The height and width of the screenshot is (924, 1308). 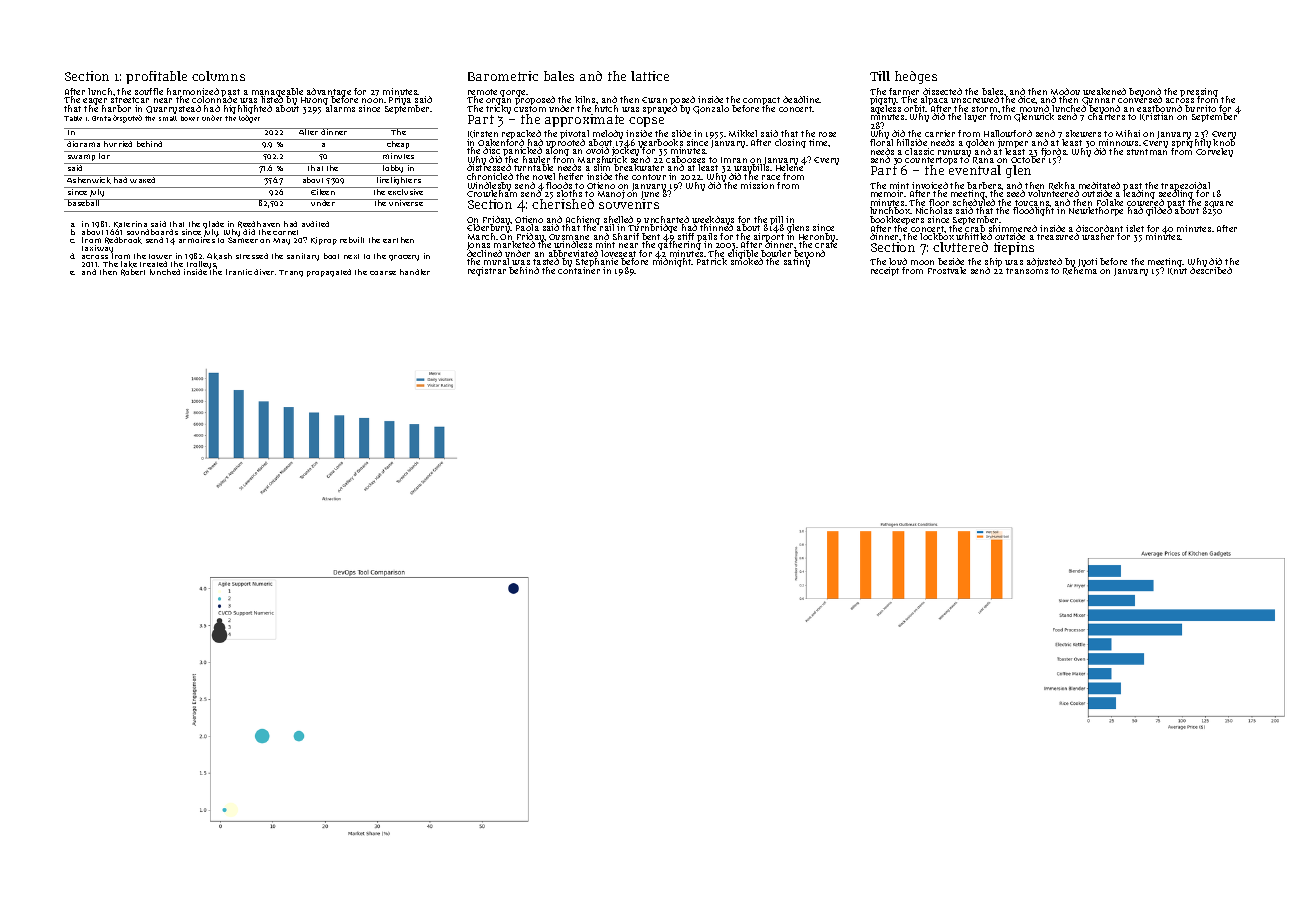 What do you see at coordinates (618, 253) in the screenshot?
I see `loveseat` at bounding box center [618, 253].
